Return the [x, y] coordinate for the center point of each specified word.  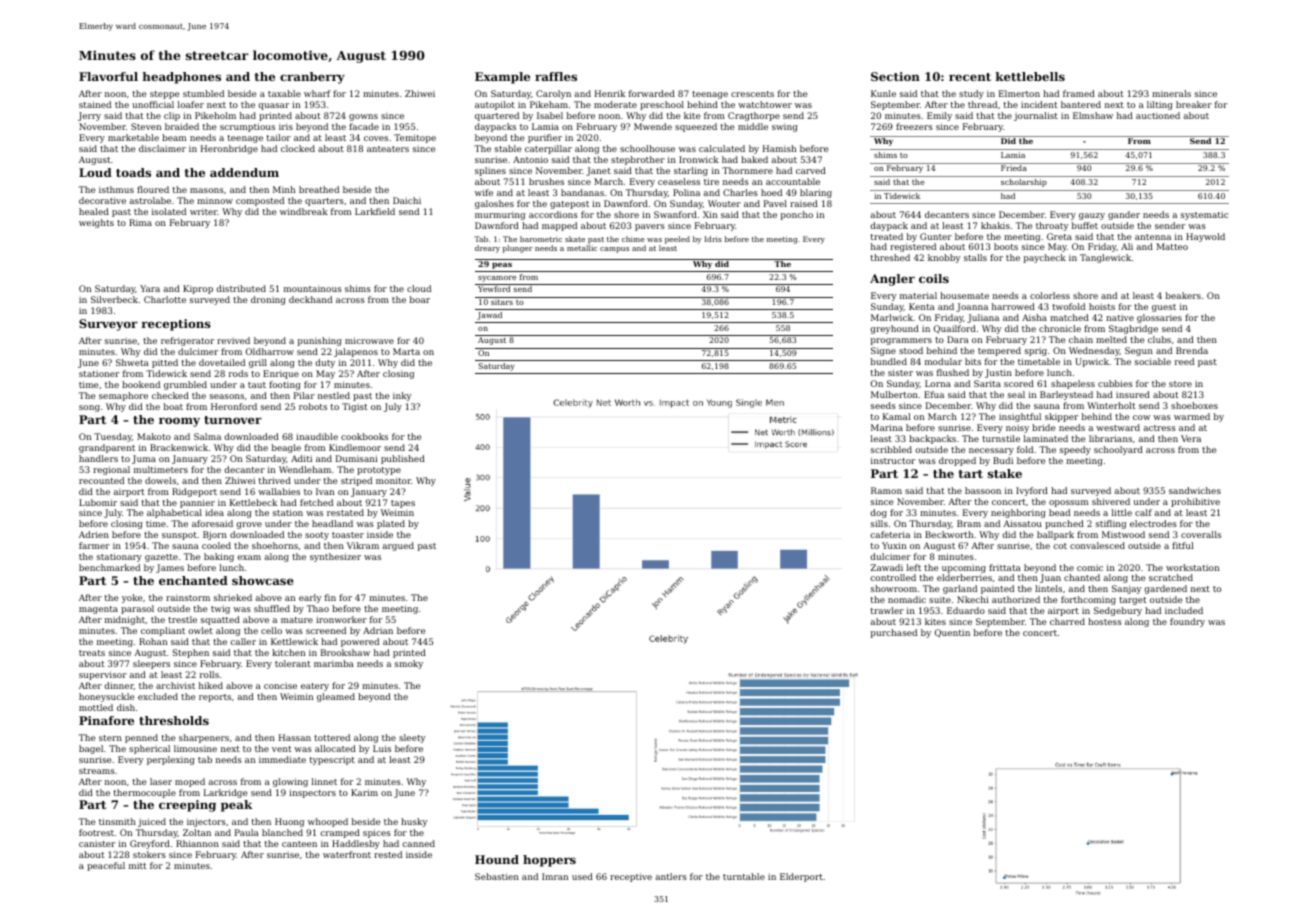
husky [414, 822]
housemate [964, 295]
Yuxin [894, 545]
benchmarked [109, 567]
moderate [615, 104]
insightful [1020, 417]
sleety [412, 738]
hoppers [549, 861]
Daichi [407, 200]
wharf [317, 93]
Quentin [952, 633]
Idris [713, 239]
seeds [883, 405]
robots [313, 406]
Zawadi [887, 567]
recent [970, 77]
